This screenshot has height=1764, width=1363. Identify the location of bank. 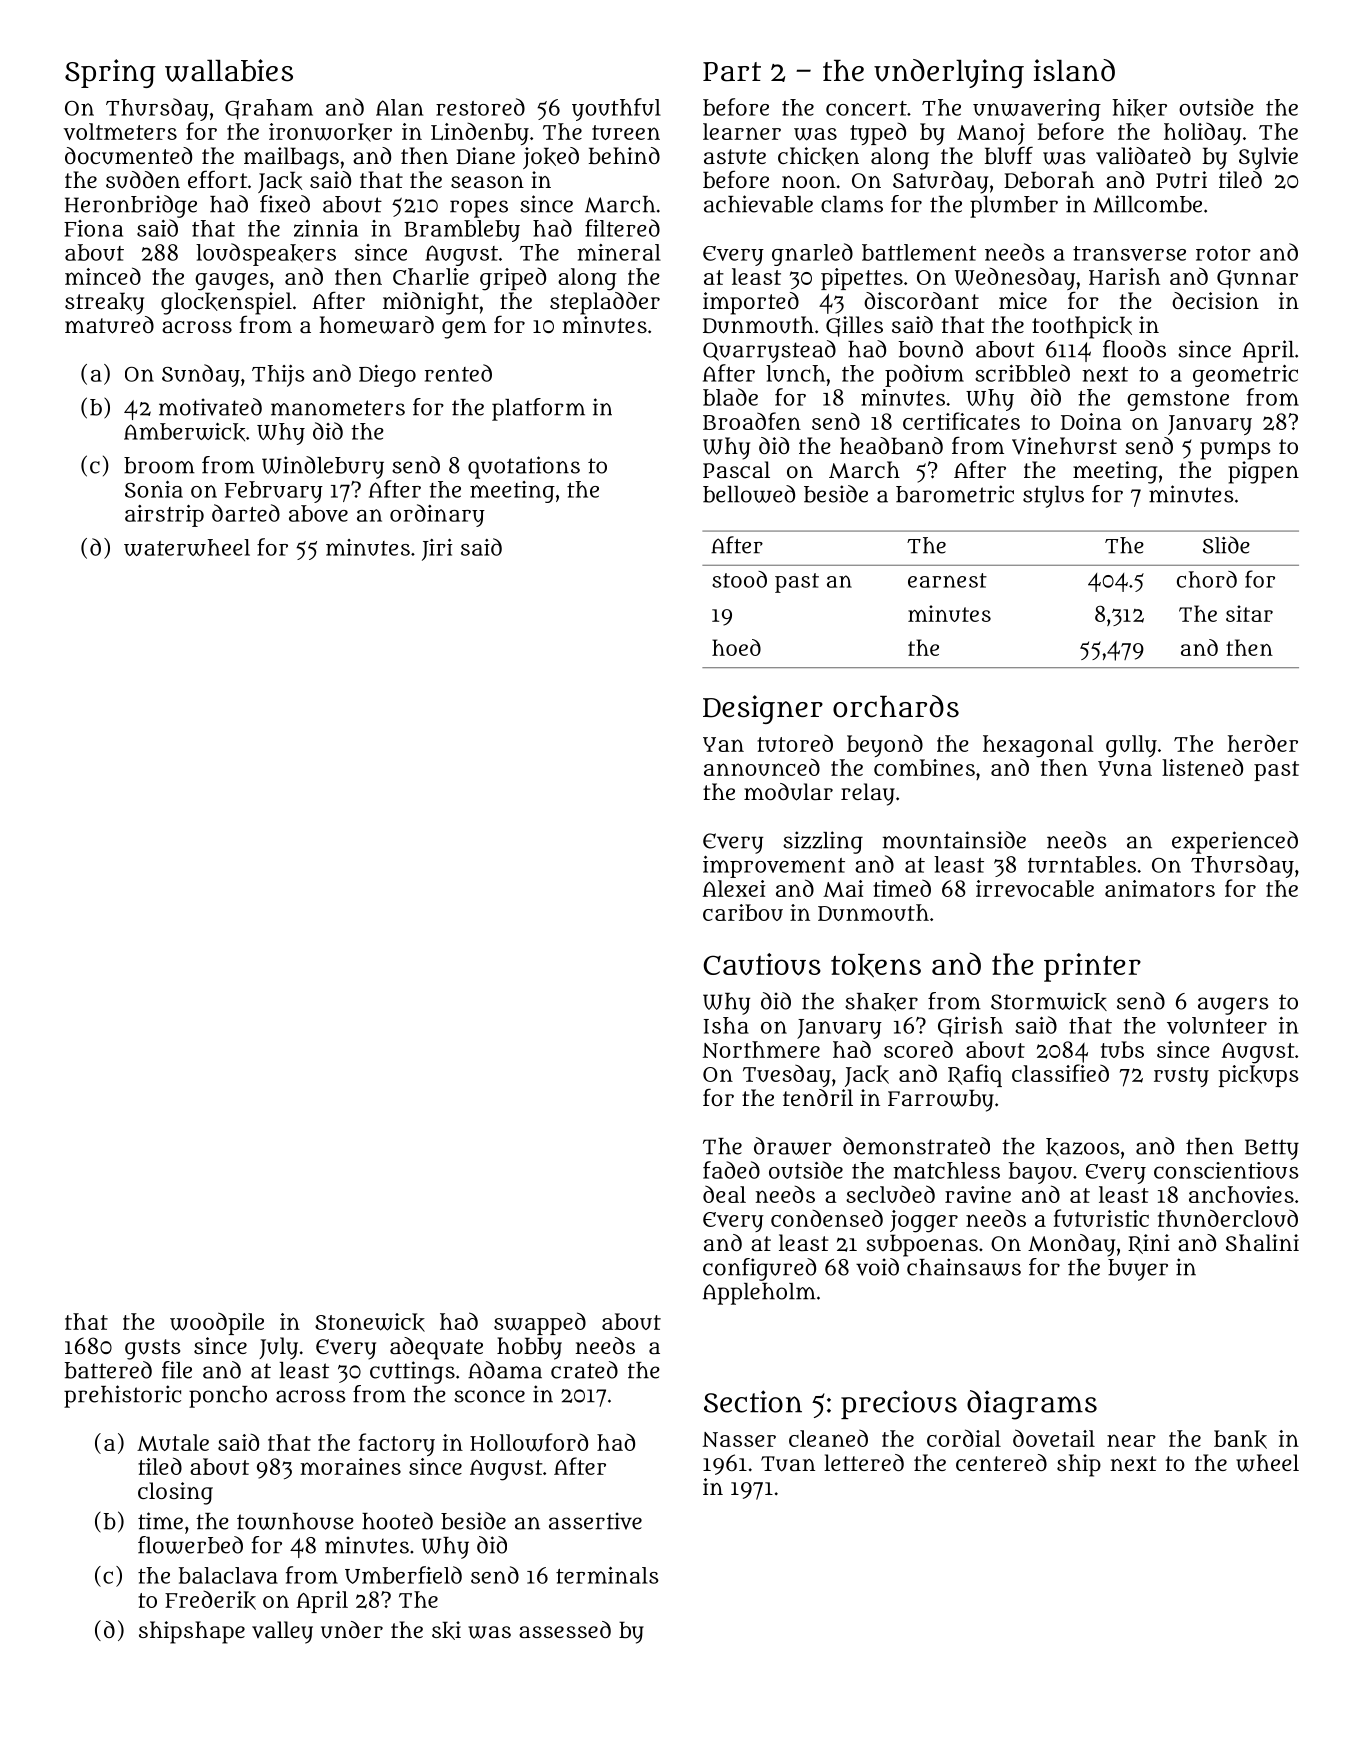
(1240, 1439).
